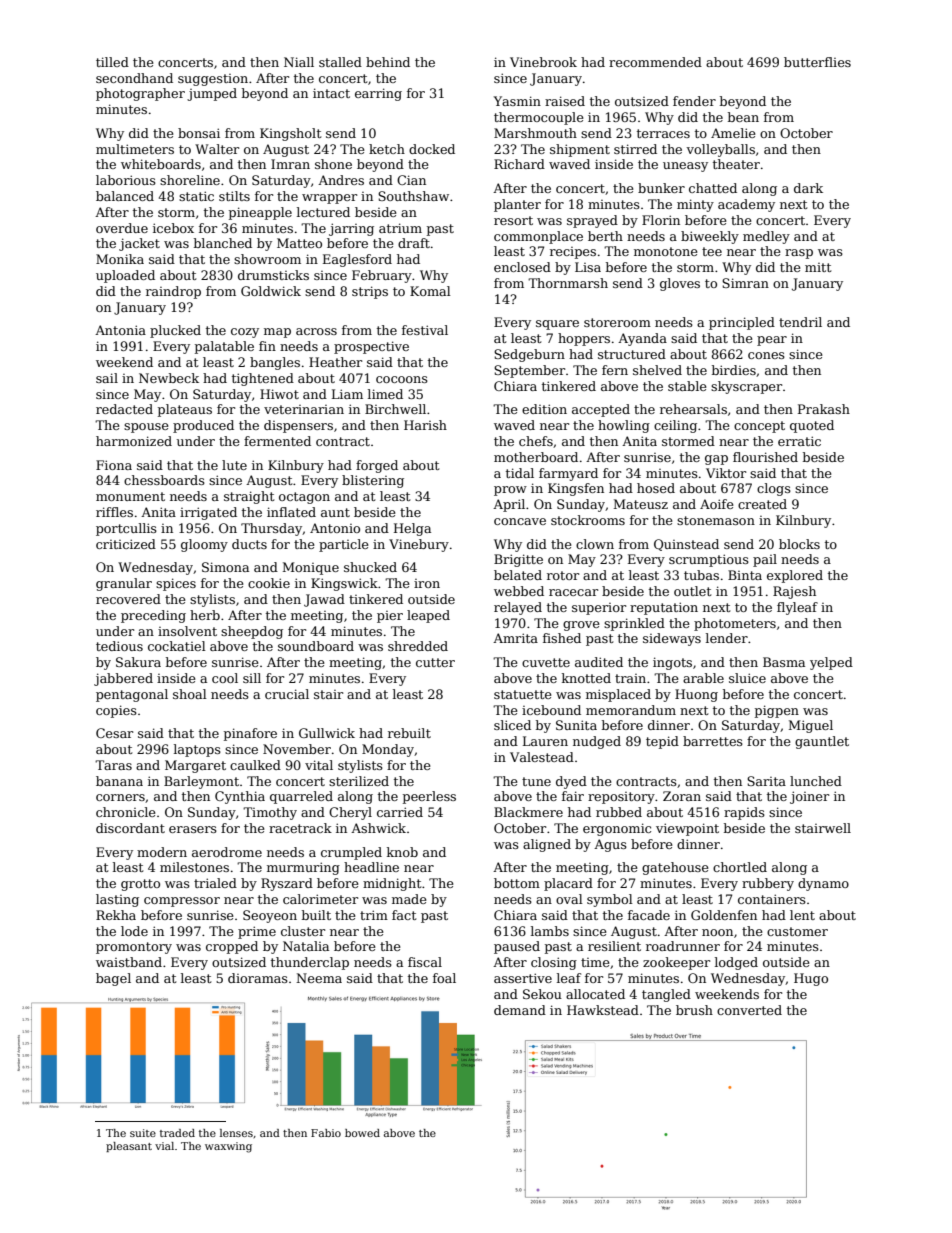 This screenshot has width=952, height=1233. I want to click on explored, so click(795, 576).
